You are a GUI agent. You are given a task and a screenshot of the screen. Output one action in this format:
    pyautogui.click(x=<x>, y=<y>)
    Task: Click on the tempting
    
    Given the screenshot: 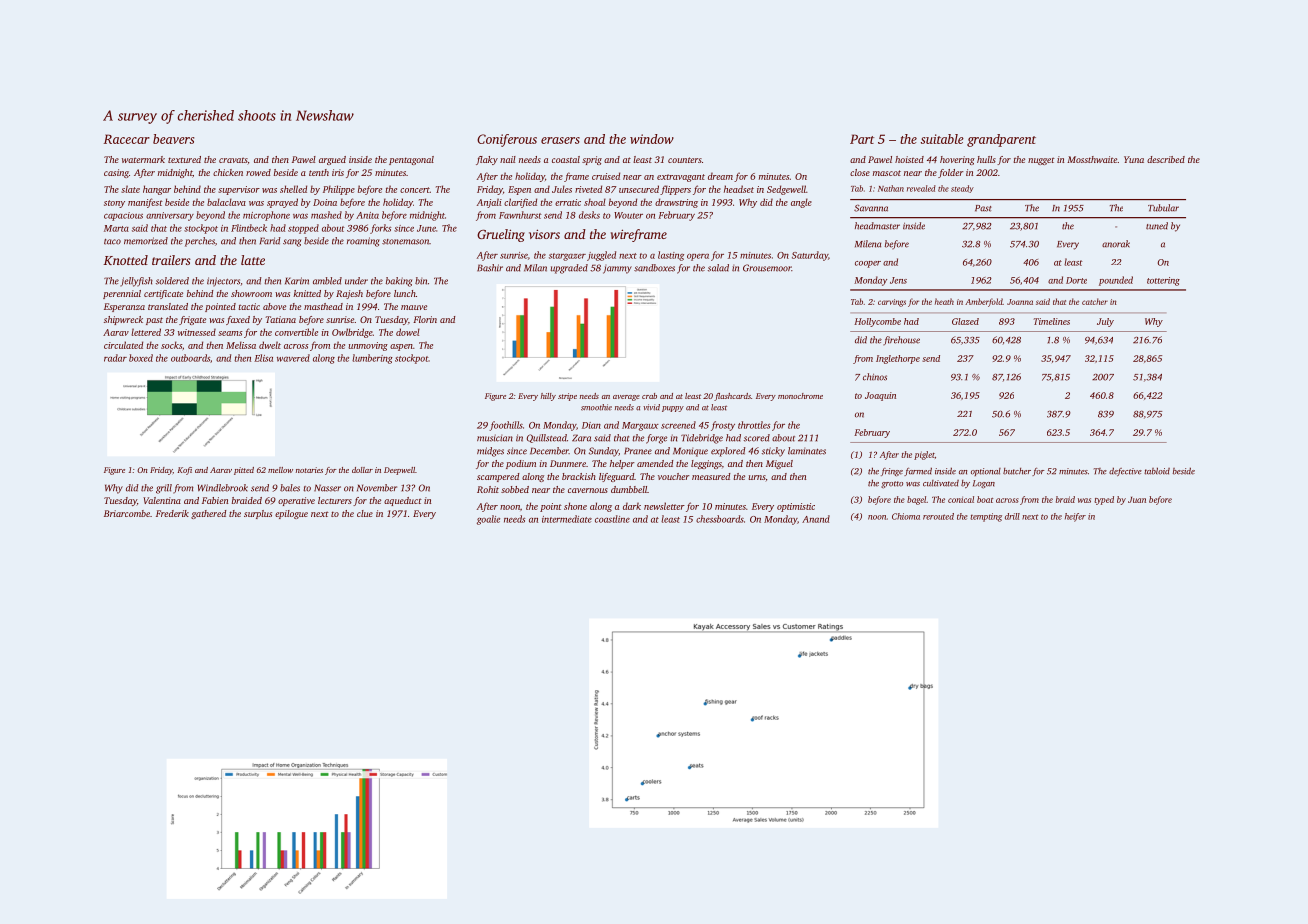 What is the action you would take?
    pyautogui.click(x=986, y=517)
